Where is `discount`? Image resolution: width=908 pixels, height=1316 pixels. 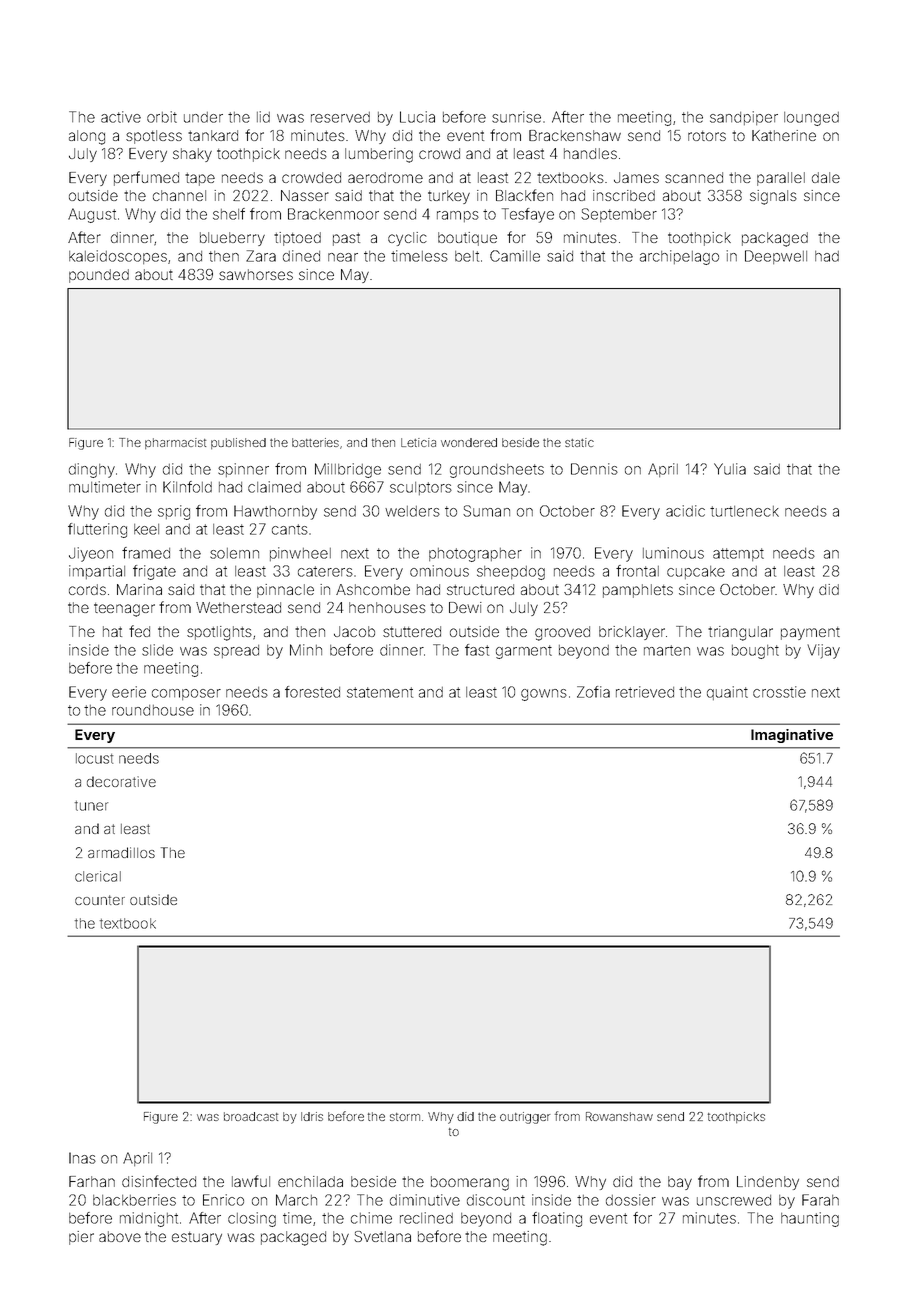
discount is located at coordinates (496, 1200).
